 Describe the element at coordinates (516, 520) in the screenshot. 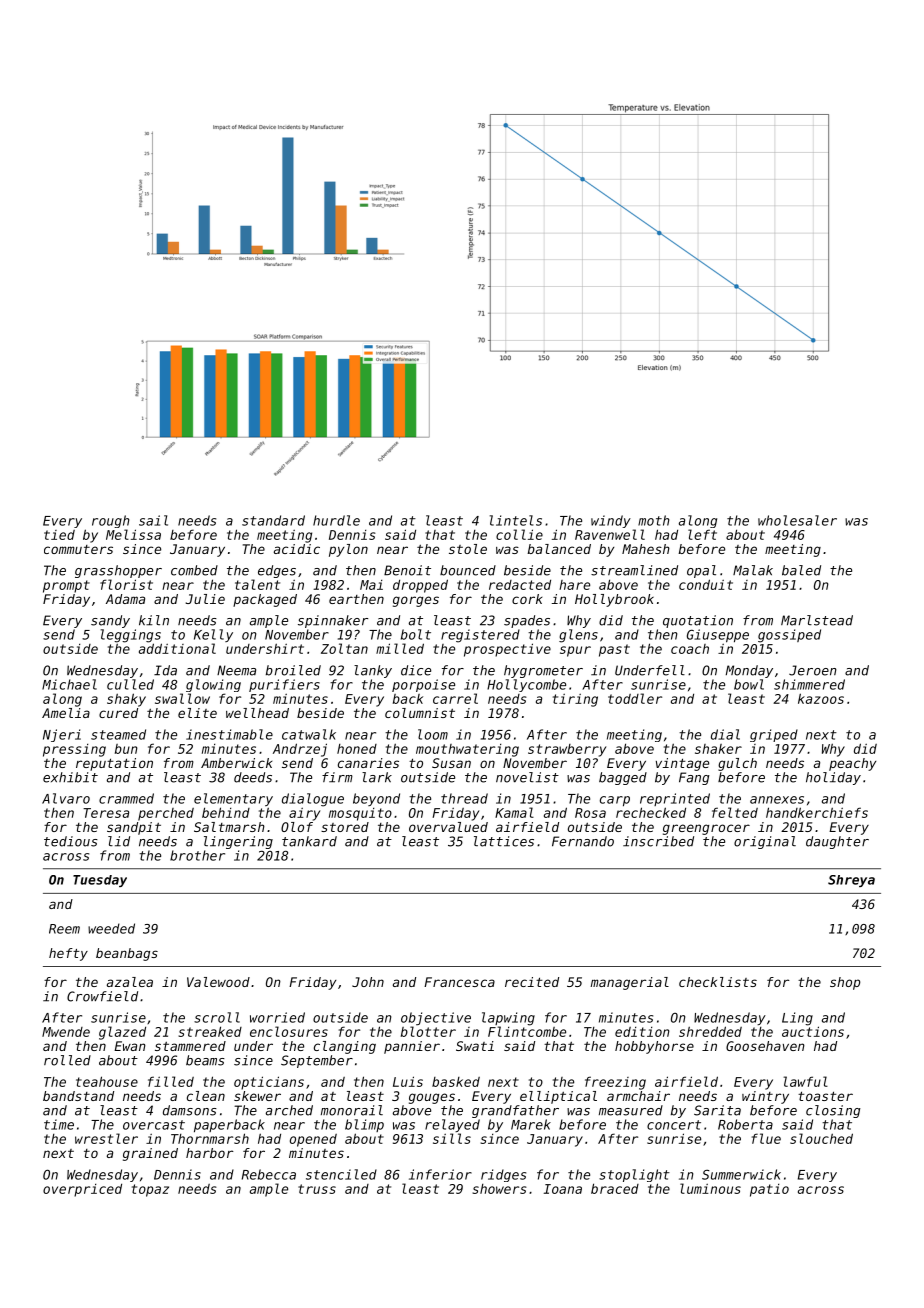

I see `lintels` at that location.
